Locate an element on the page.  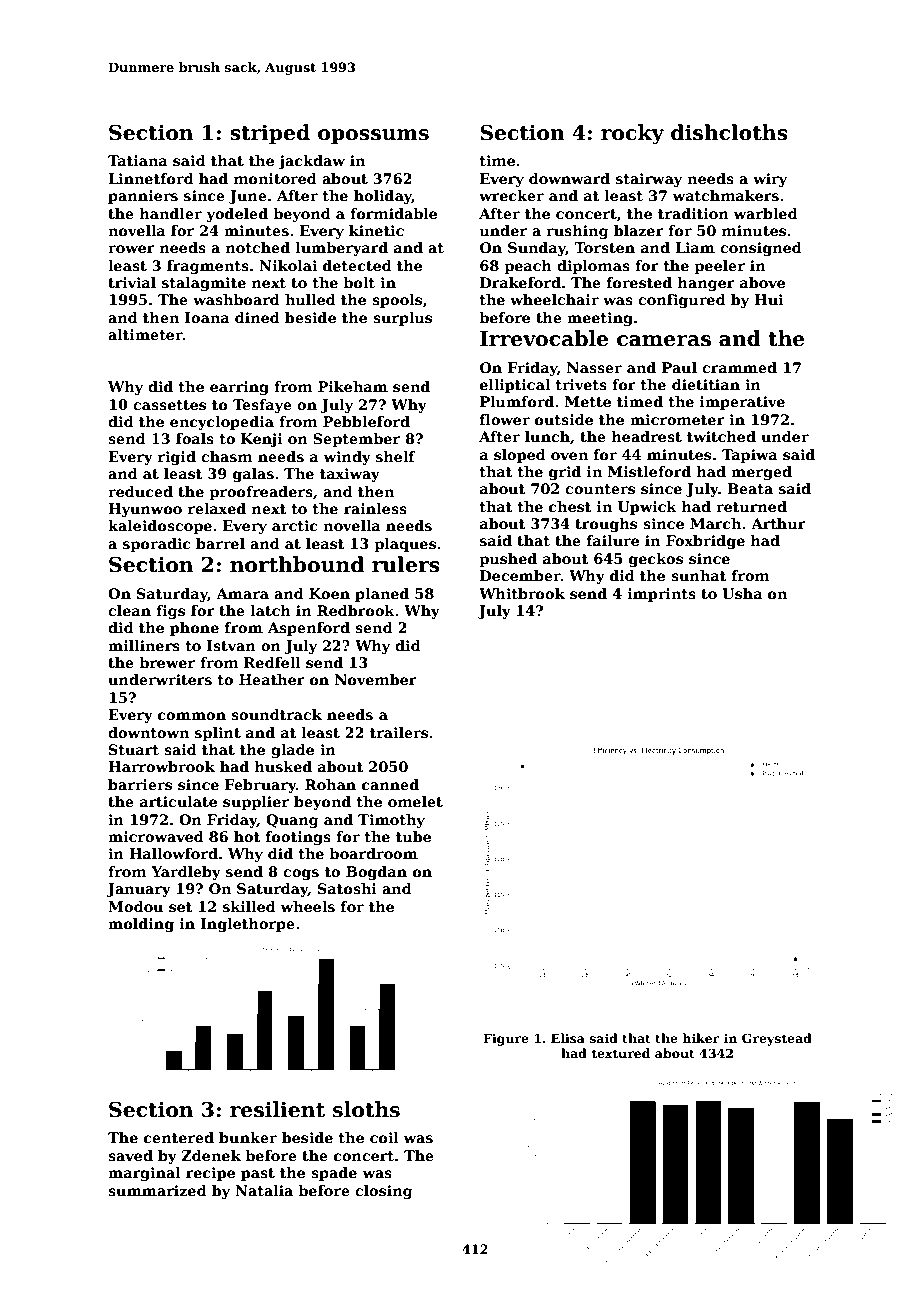
tube is located at coordinates (413, 836).
